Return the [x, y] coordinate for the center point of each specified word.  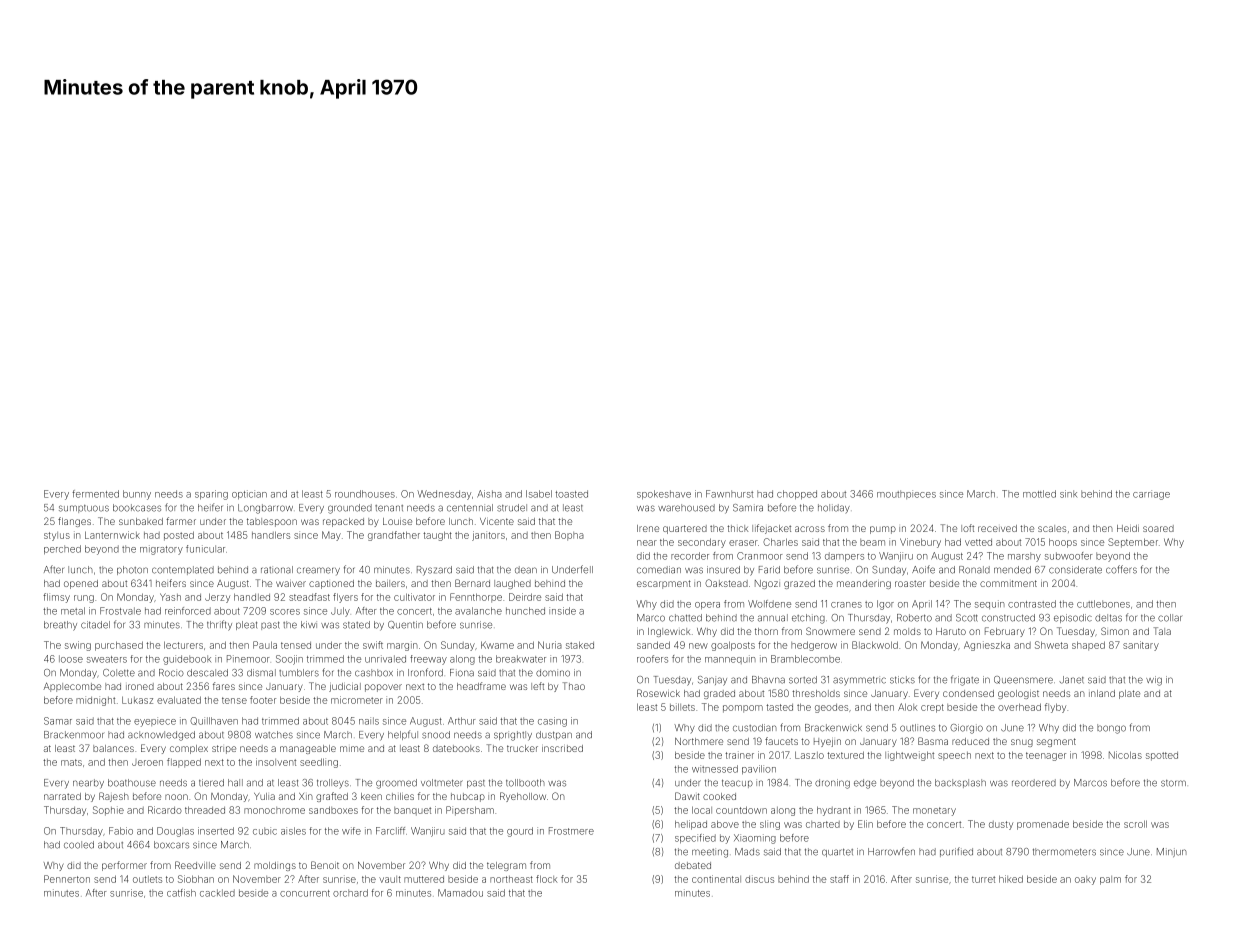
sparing [211, 495]
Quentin [405, 625]
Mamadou [460, 893]
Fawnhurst [729, 494]
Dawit [687, 796]
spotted [1162, 756]
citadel [95, 625]
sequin [990, 604]
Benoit [325, 865]
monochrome [274, 810]
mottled [1039, 494]
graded [719, 694]
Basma [933, 741]
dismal [261, 673]
